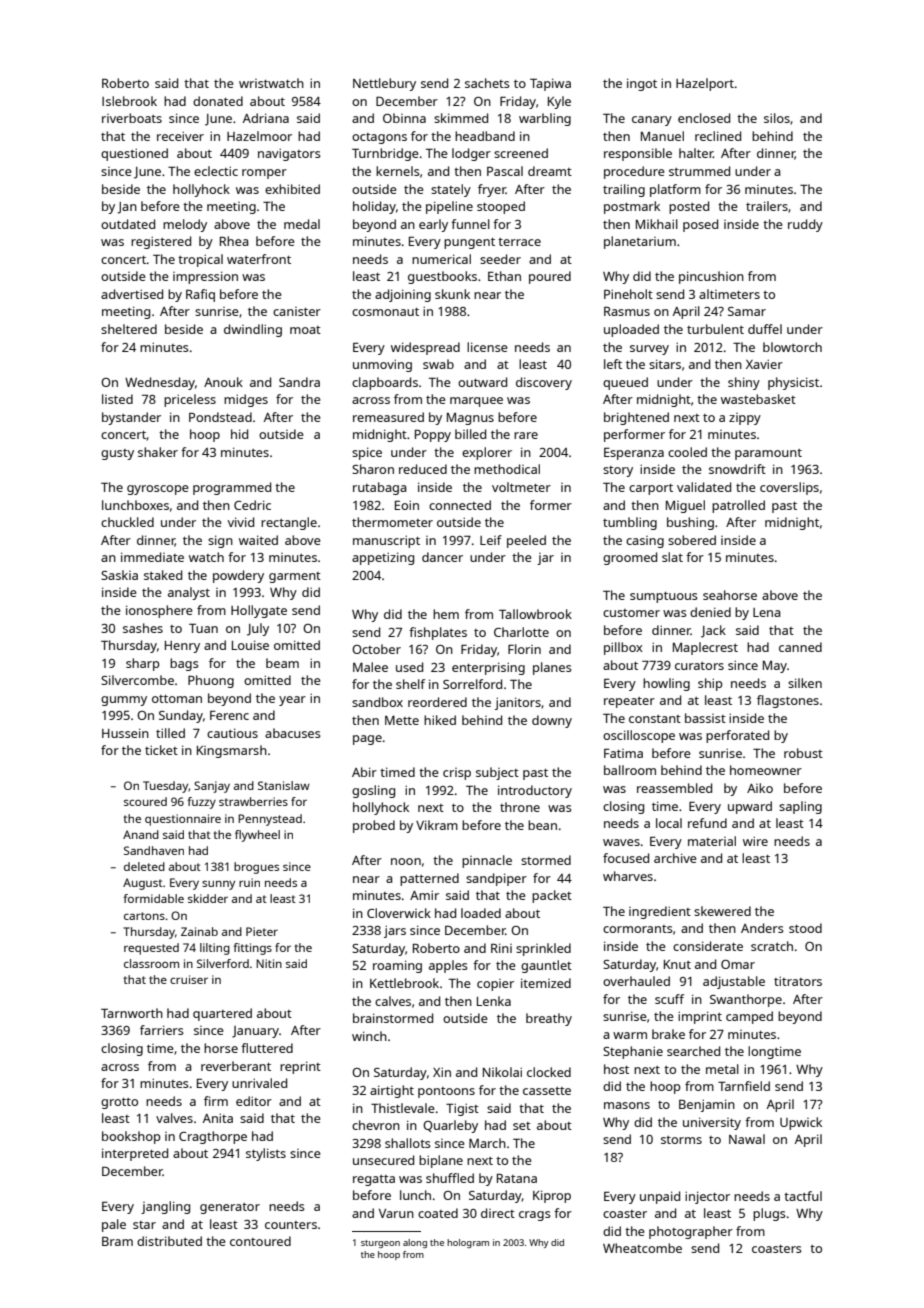  I want to click on sign, so click(220, 541).
